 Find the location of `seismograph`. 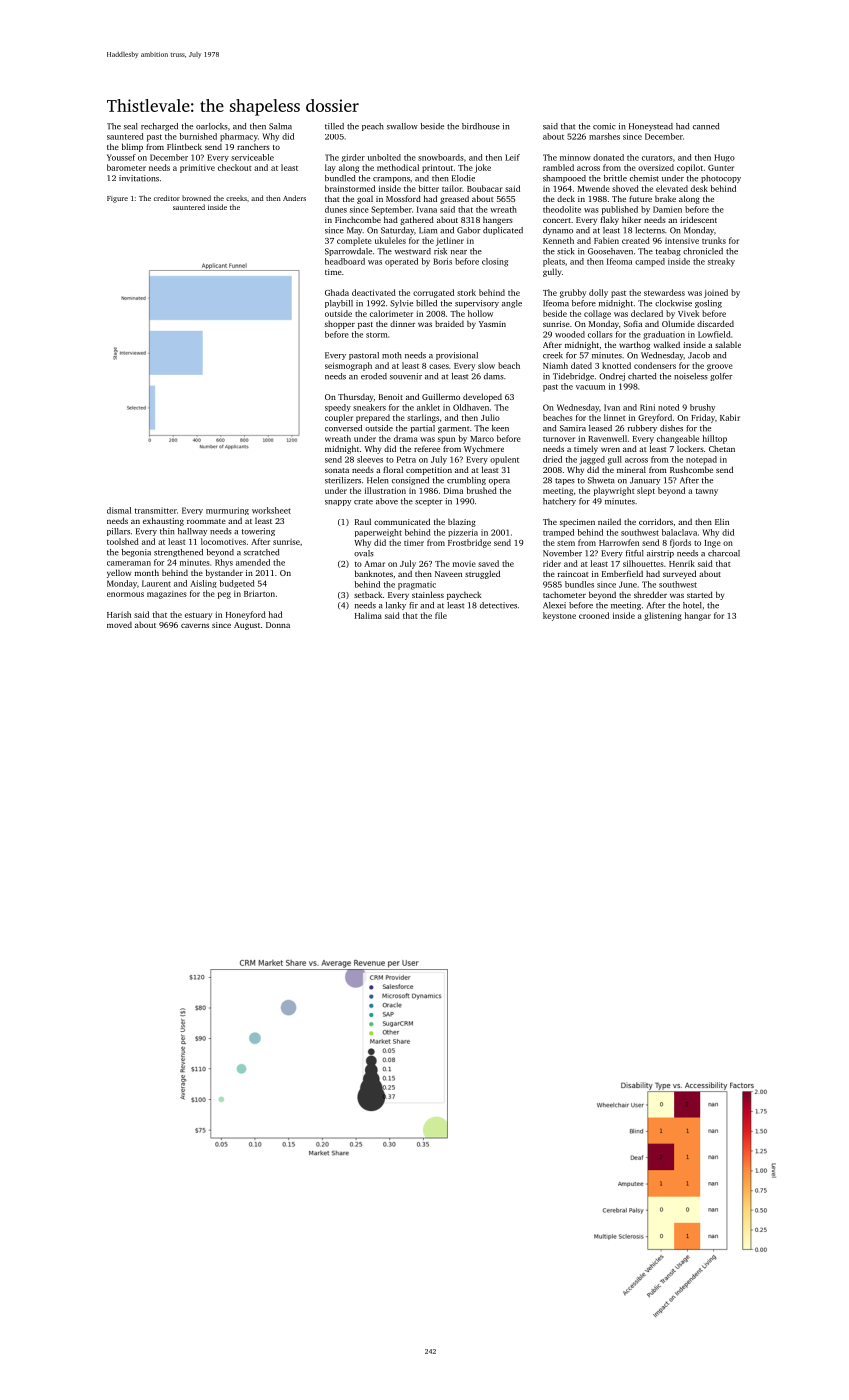

seismograph is located at coordinates (348, 366).
